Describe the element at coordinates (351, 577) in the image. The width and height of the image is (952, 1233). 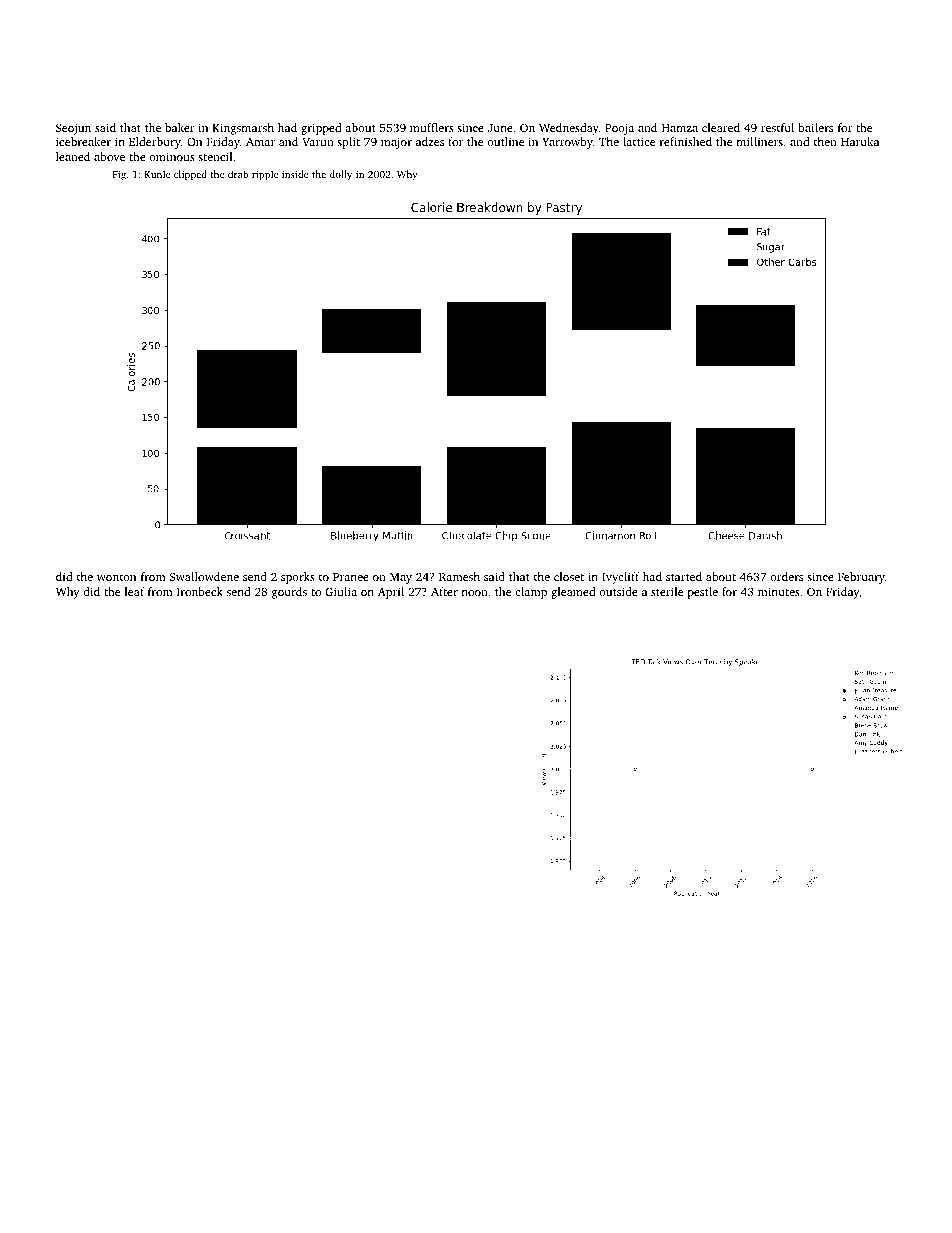
I see `Pranee` at that location.
